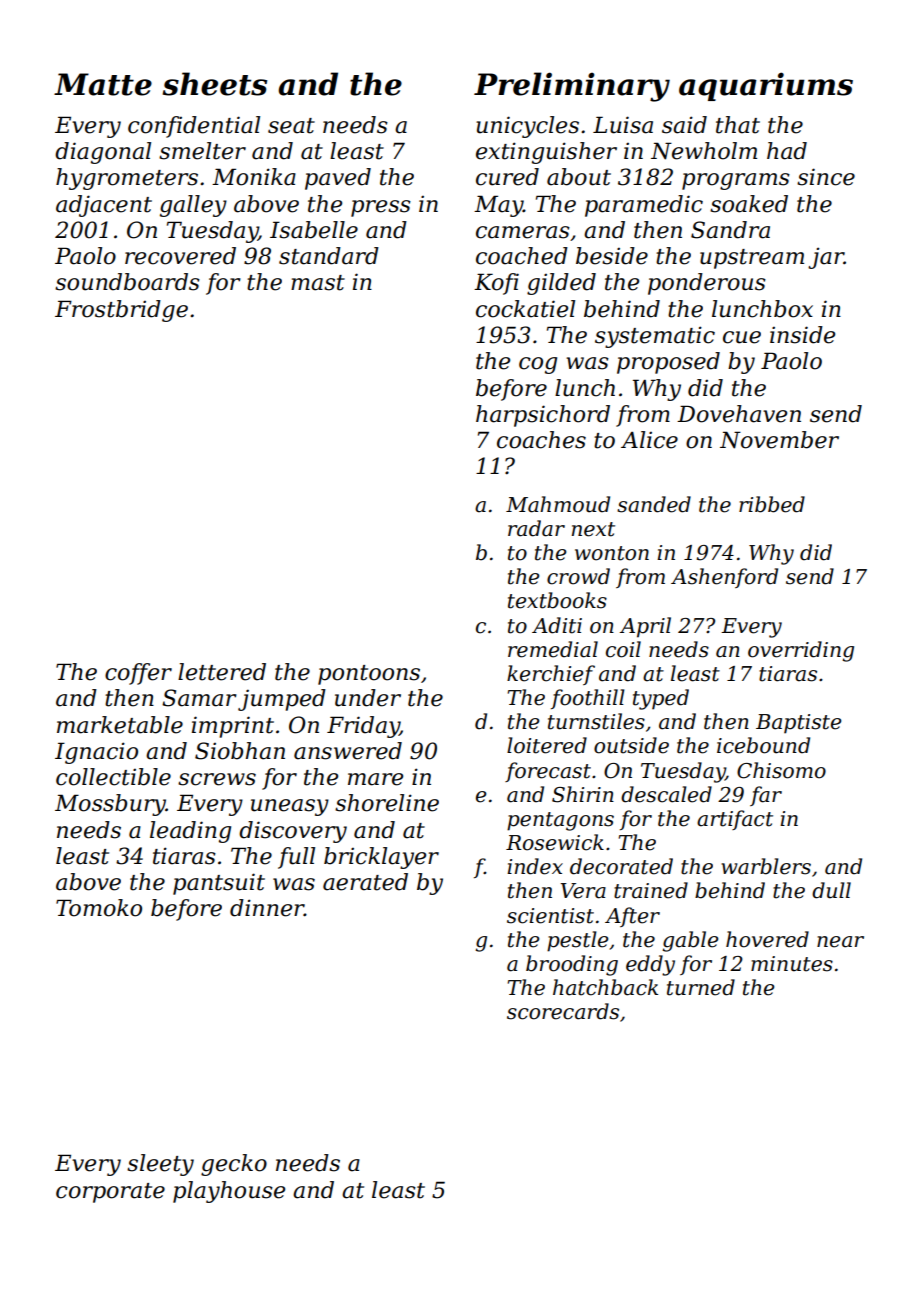 Image resolution: width=924 pixels, height=1314 pixels. What do you see at coordinates (801, 651) in the document?
I see `overriding` at bounding box center [801, 651].
